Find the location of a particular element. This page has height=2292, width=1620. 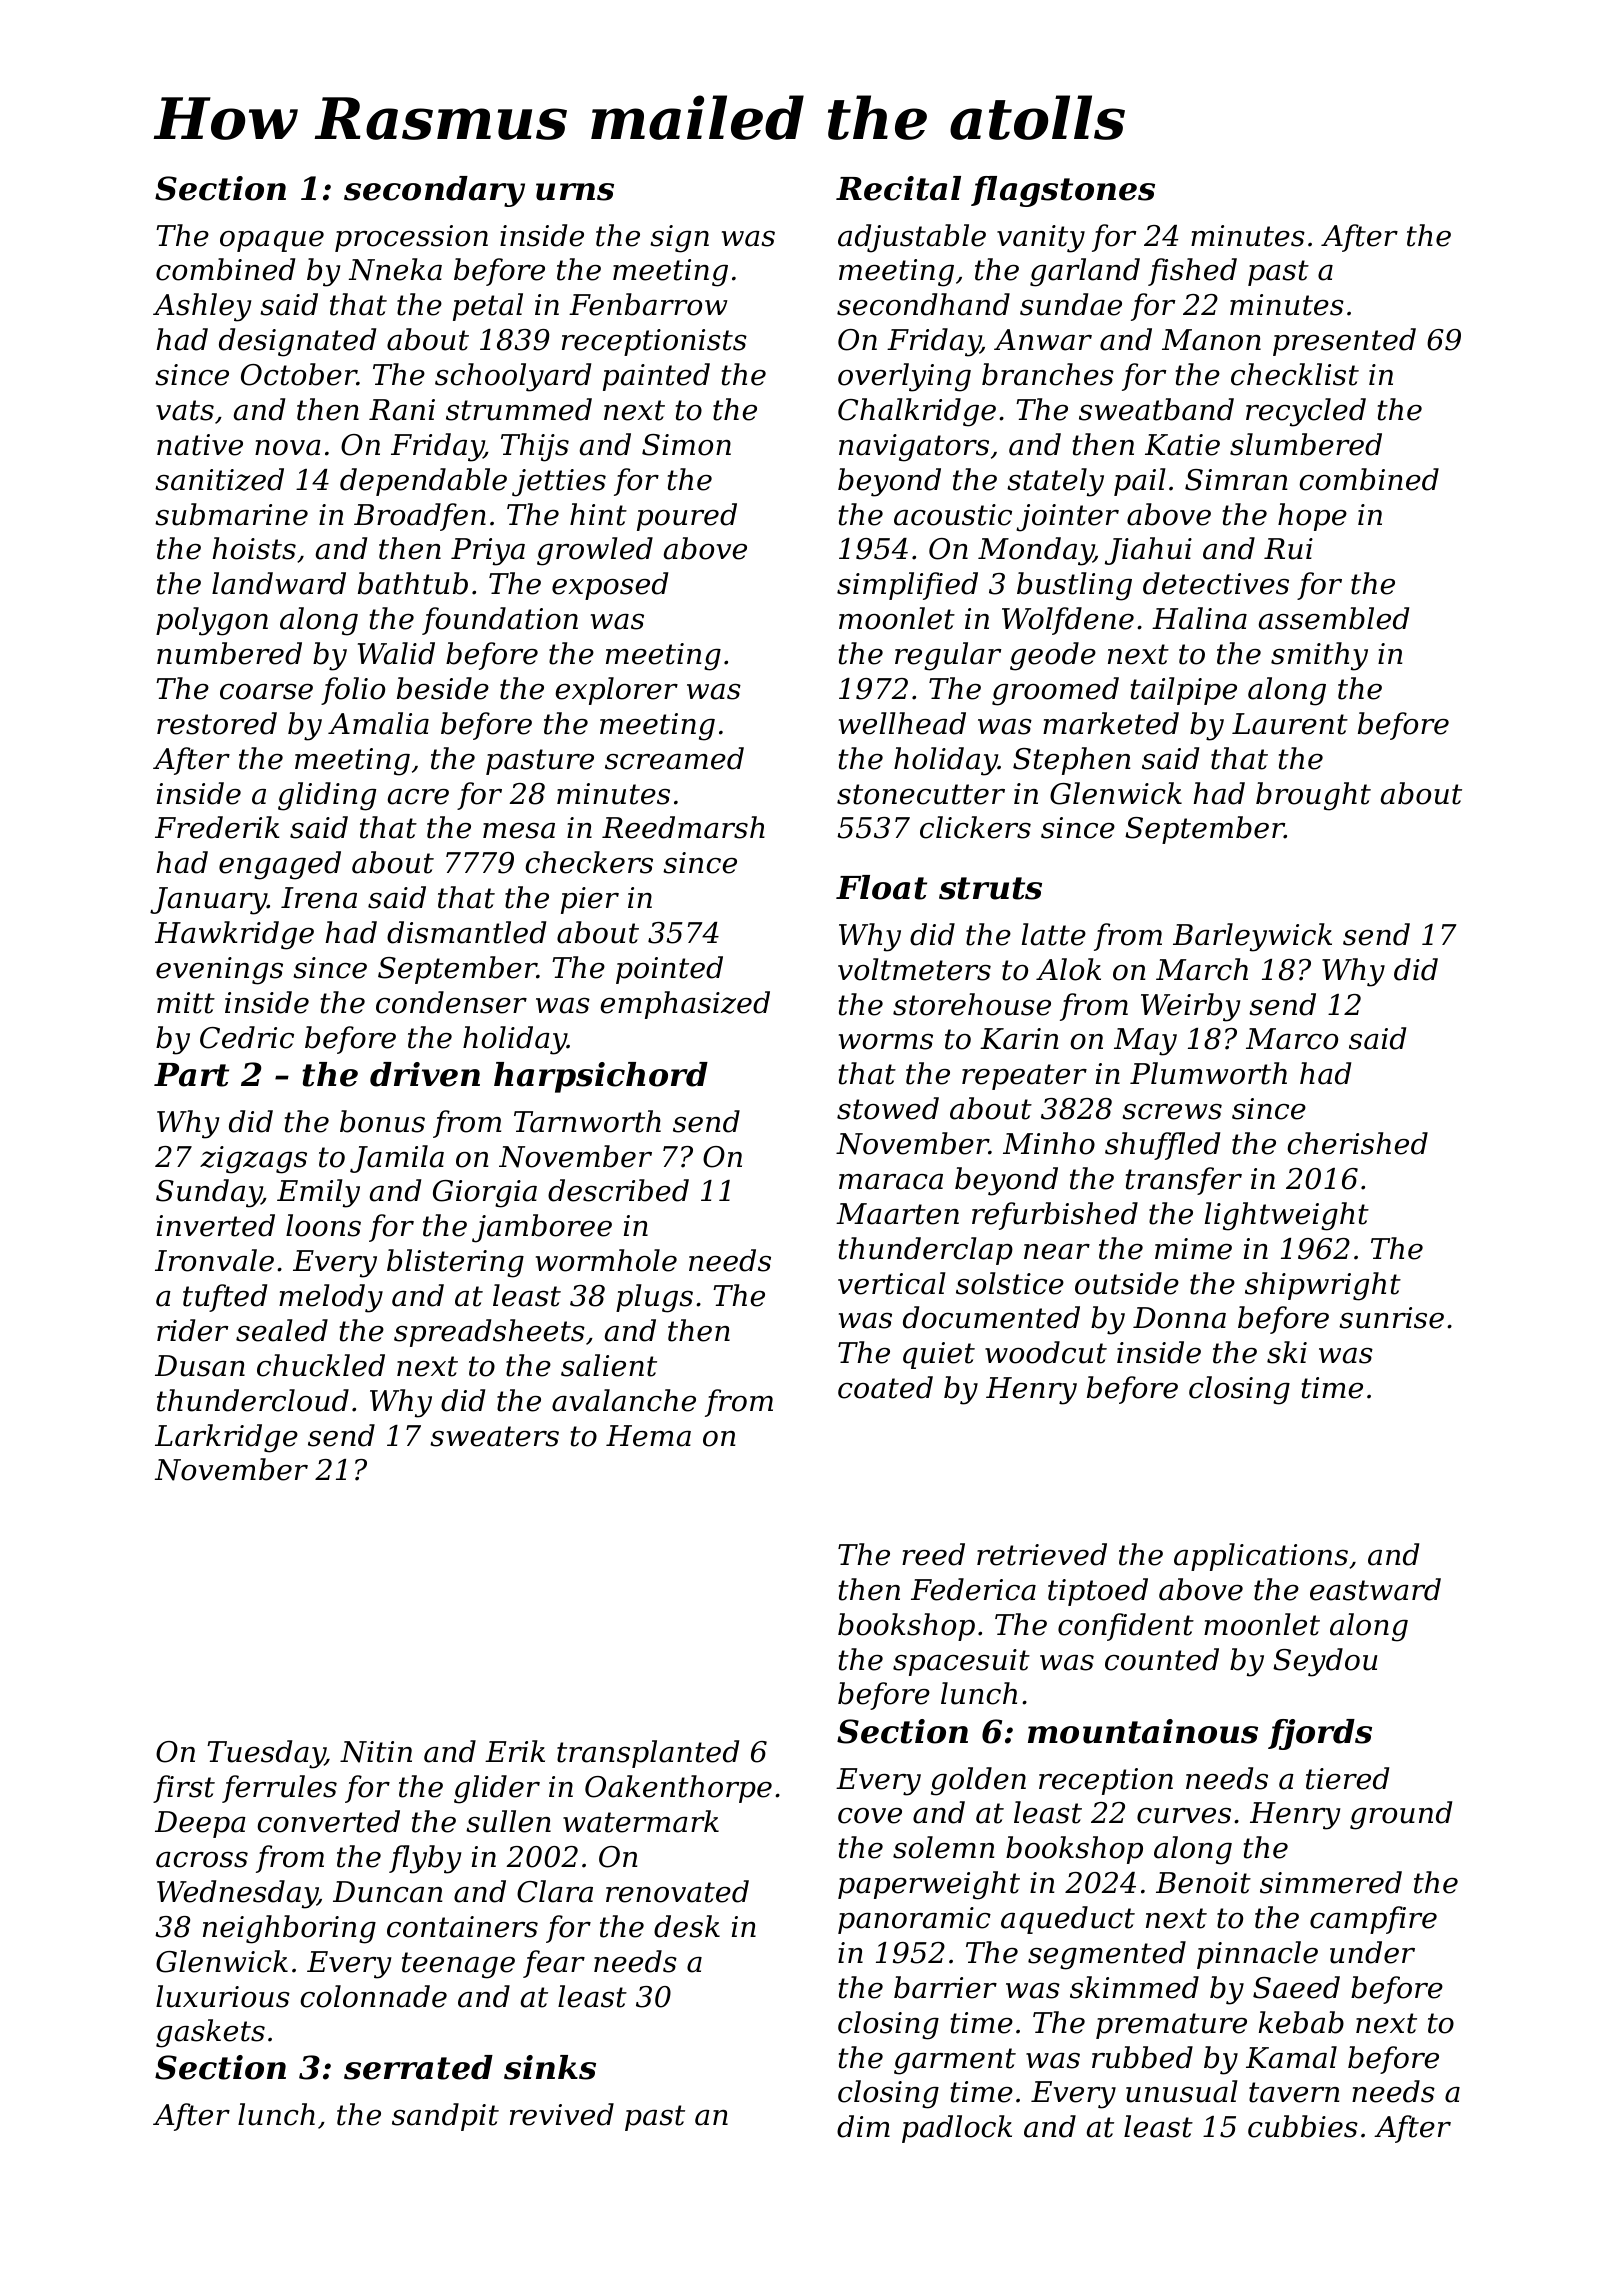

revived is located at coordinates (562, 2114).
